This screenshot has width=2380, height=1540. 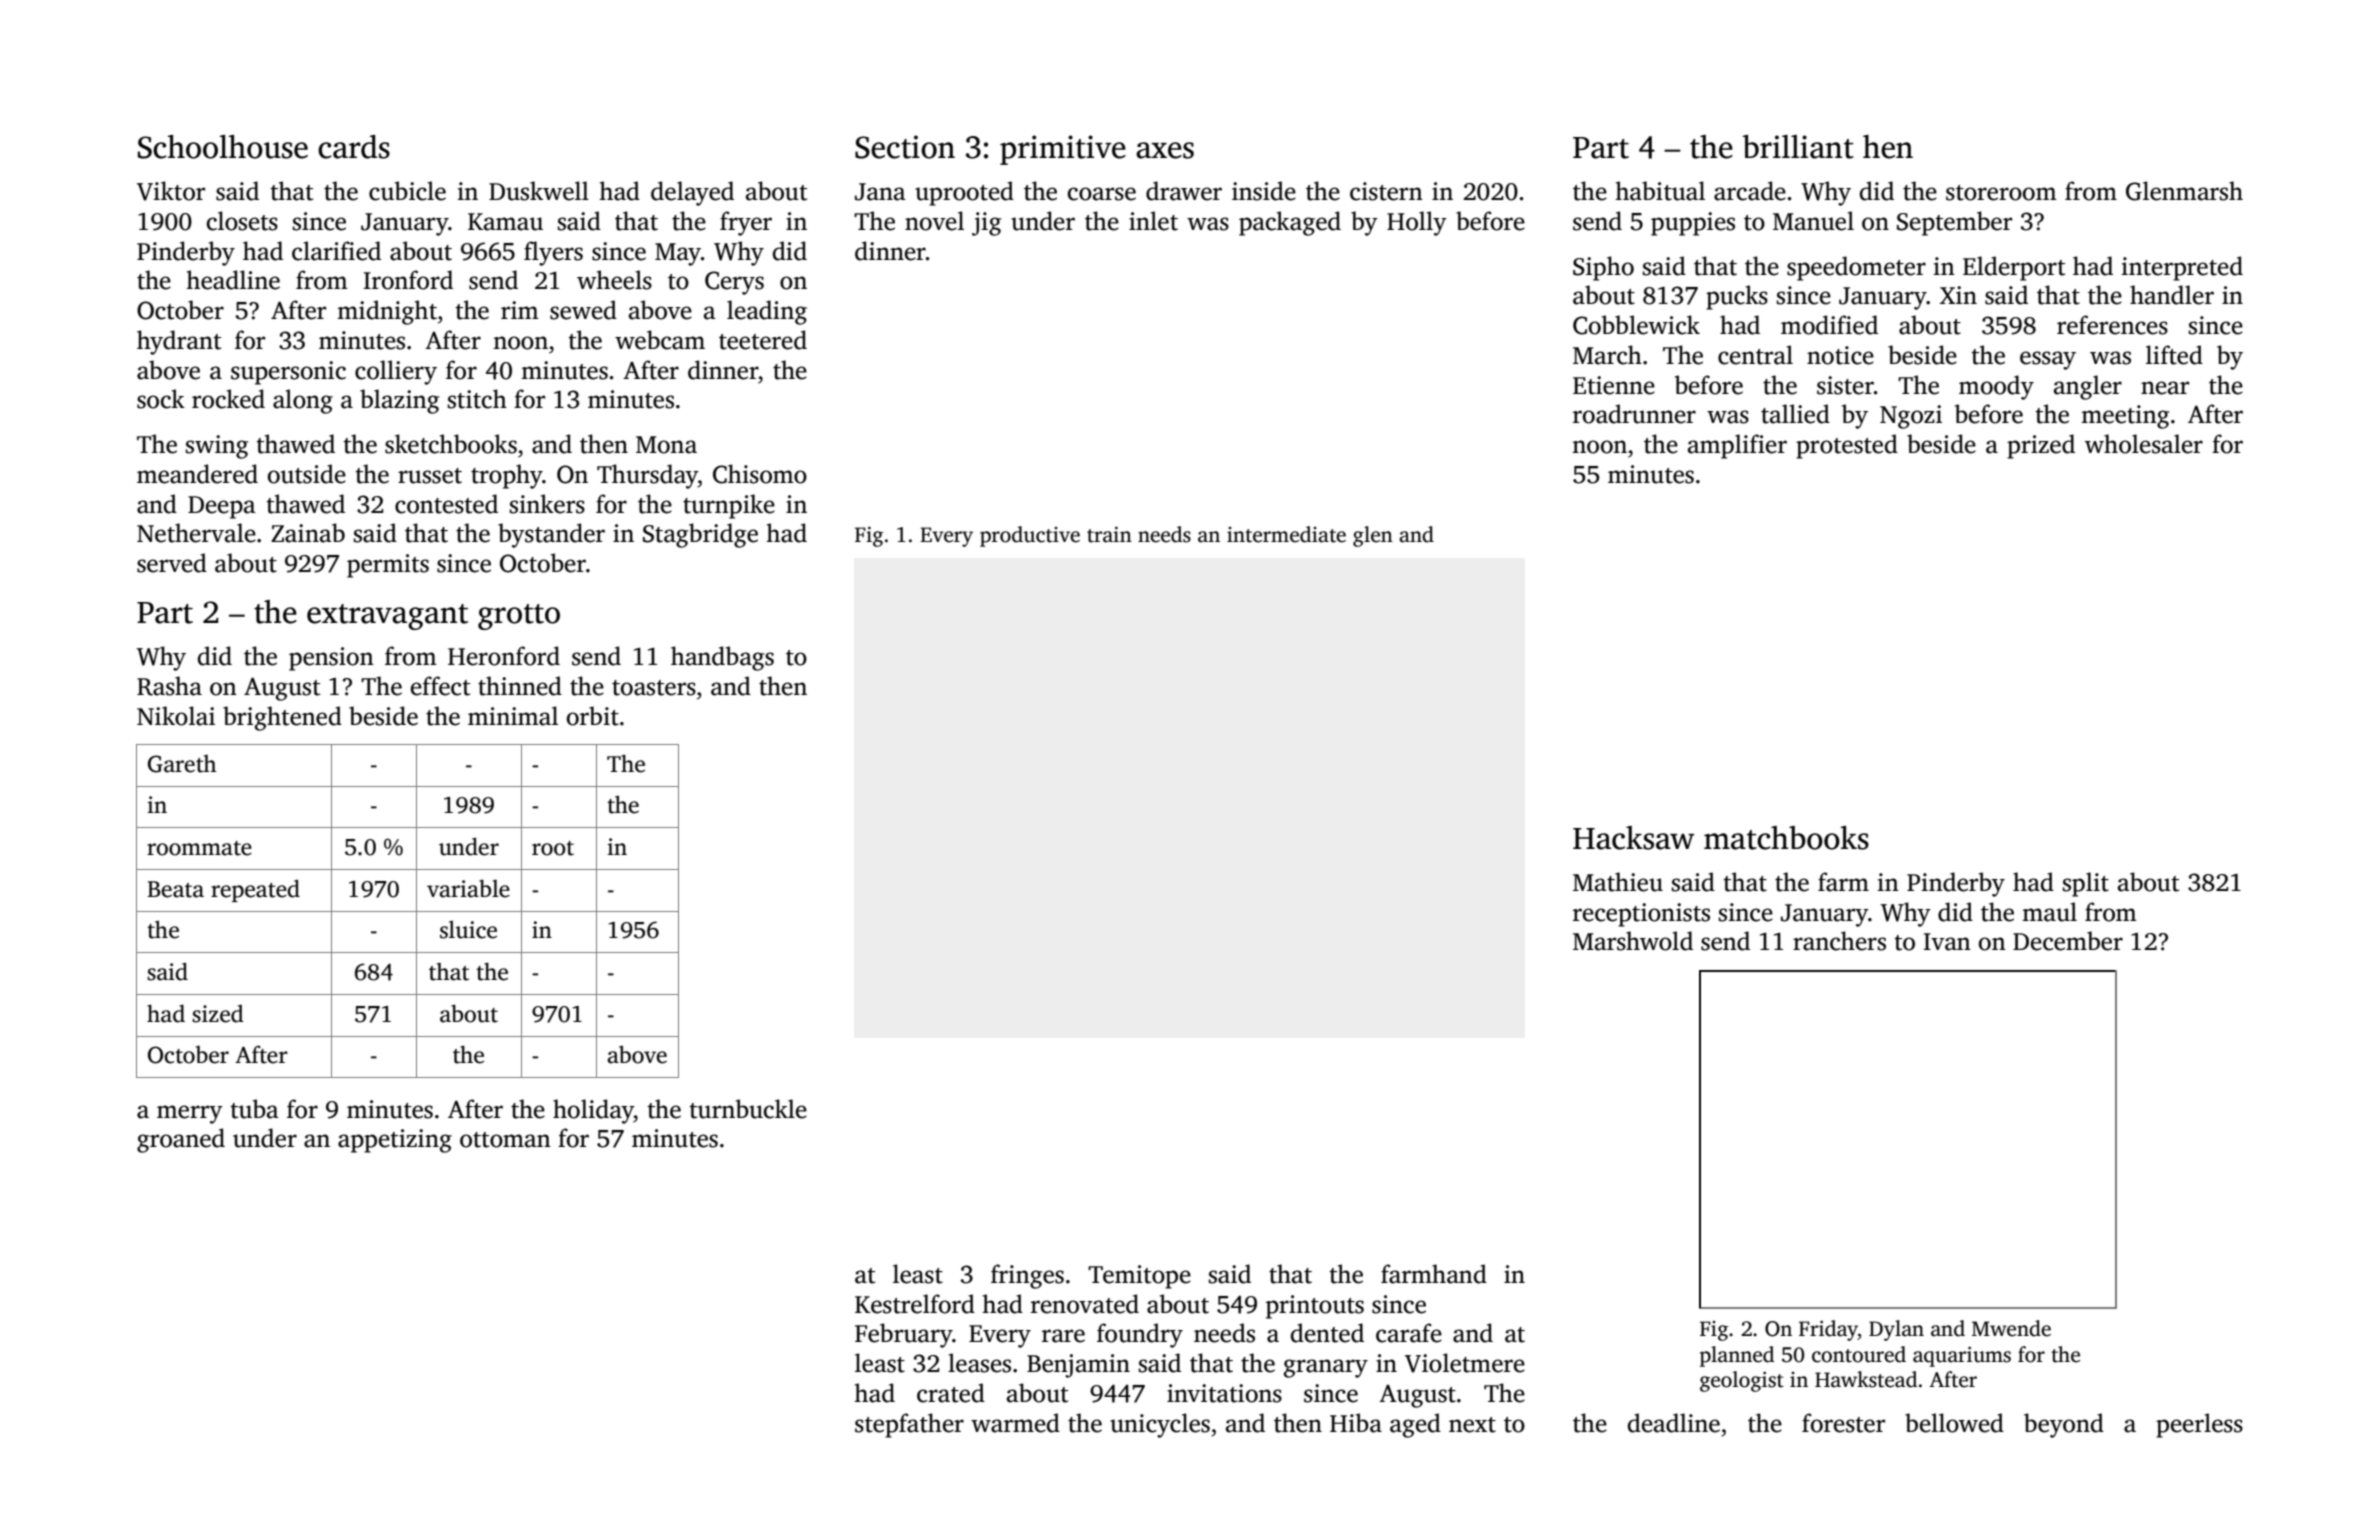 What do you see at coordinates (176, 716) in the screenshot?
I see `Nikolai` at bounding box center [176, 716].
